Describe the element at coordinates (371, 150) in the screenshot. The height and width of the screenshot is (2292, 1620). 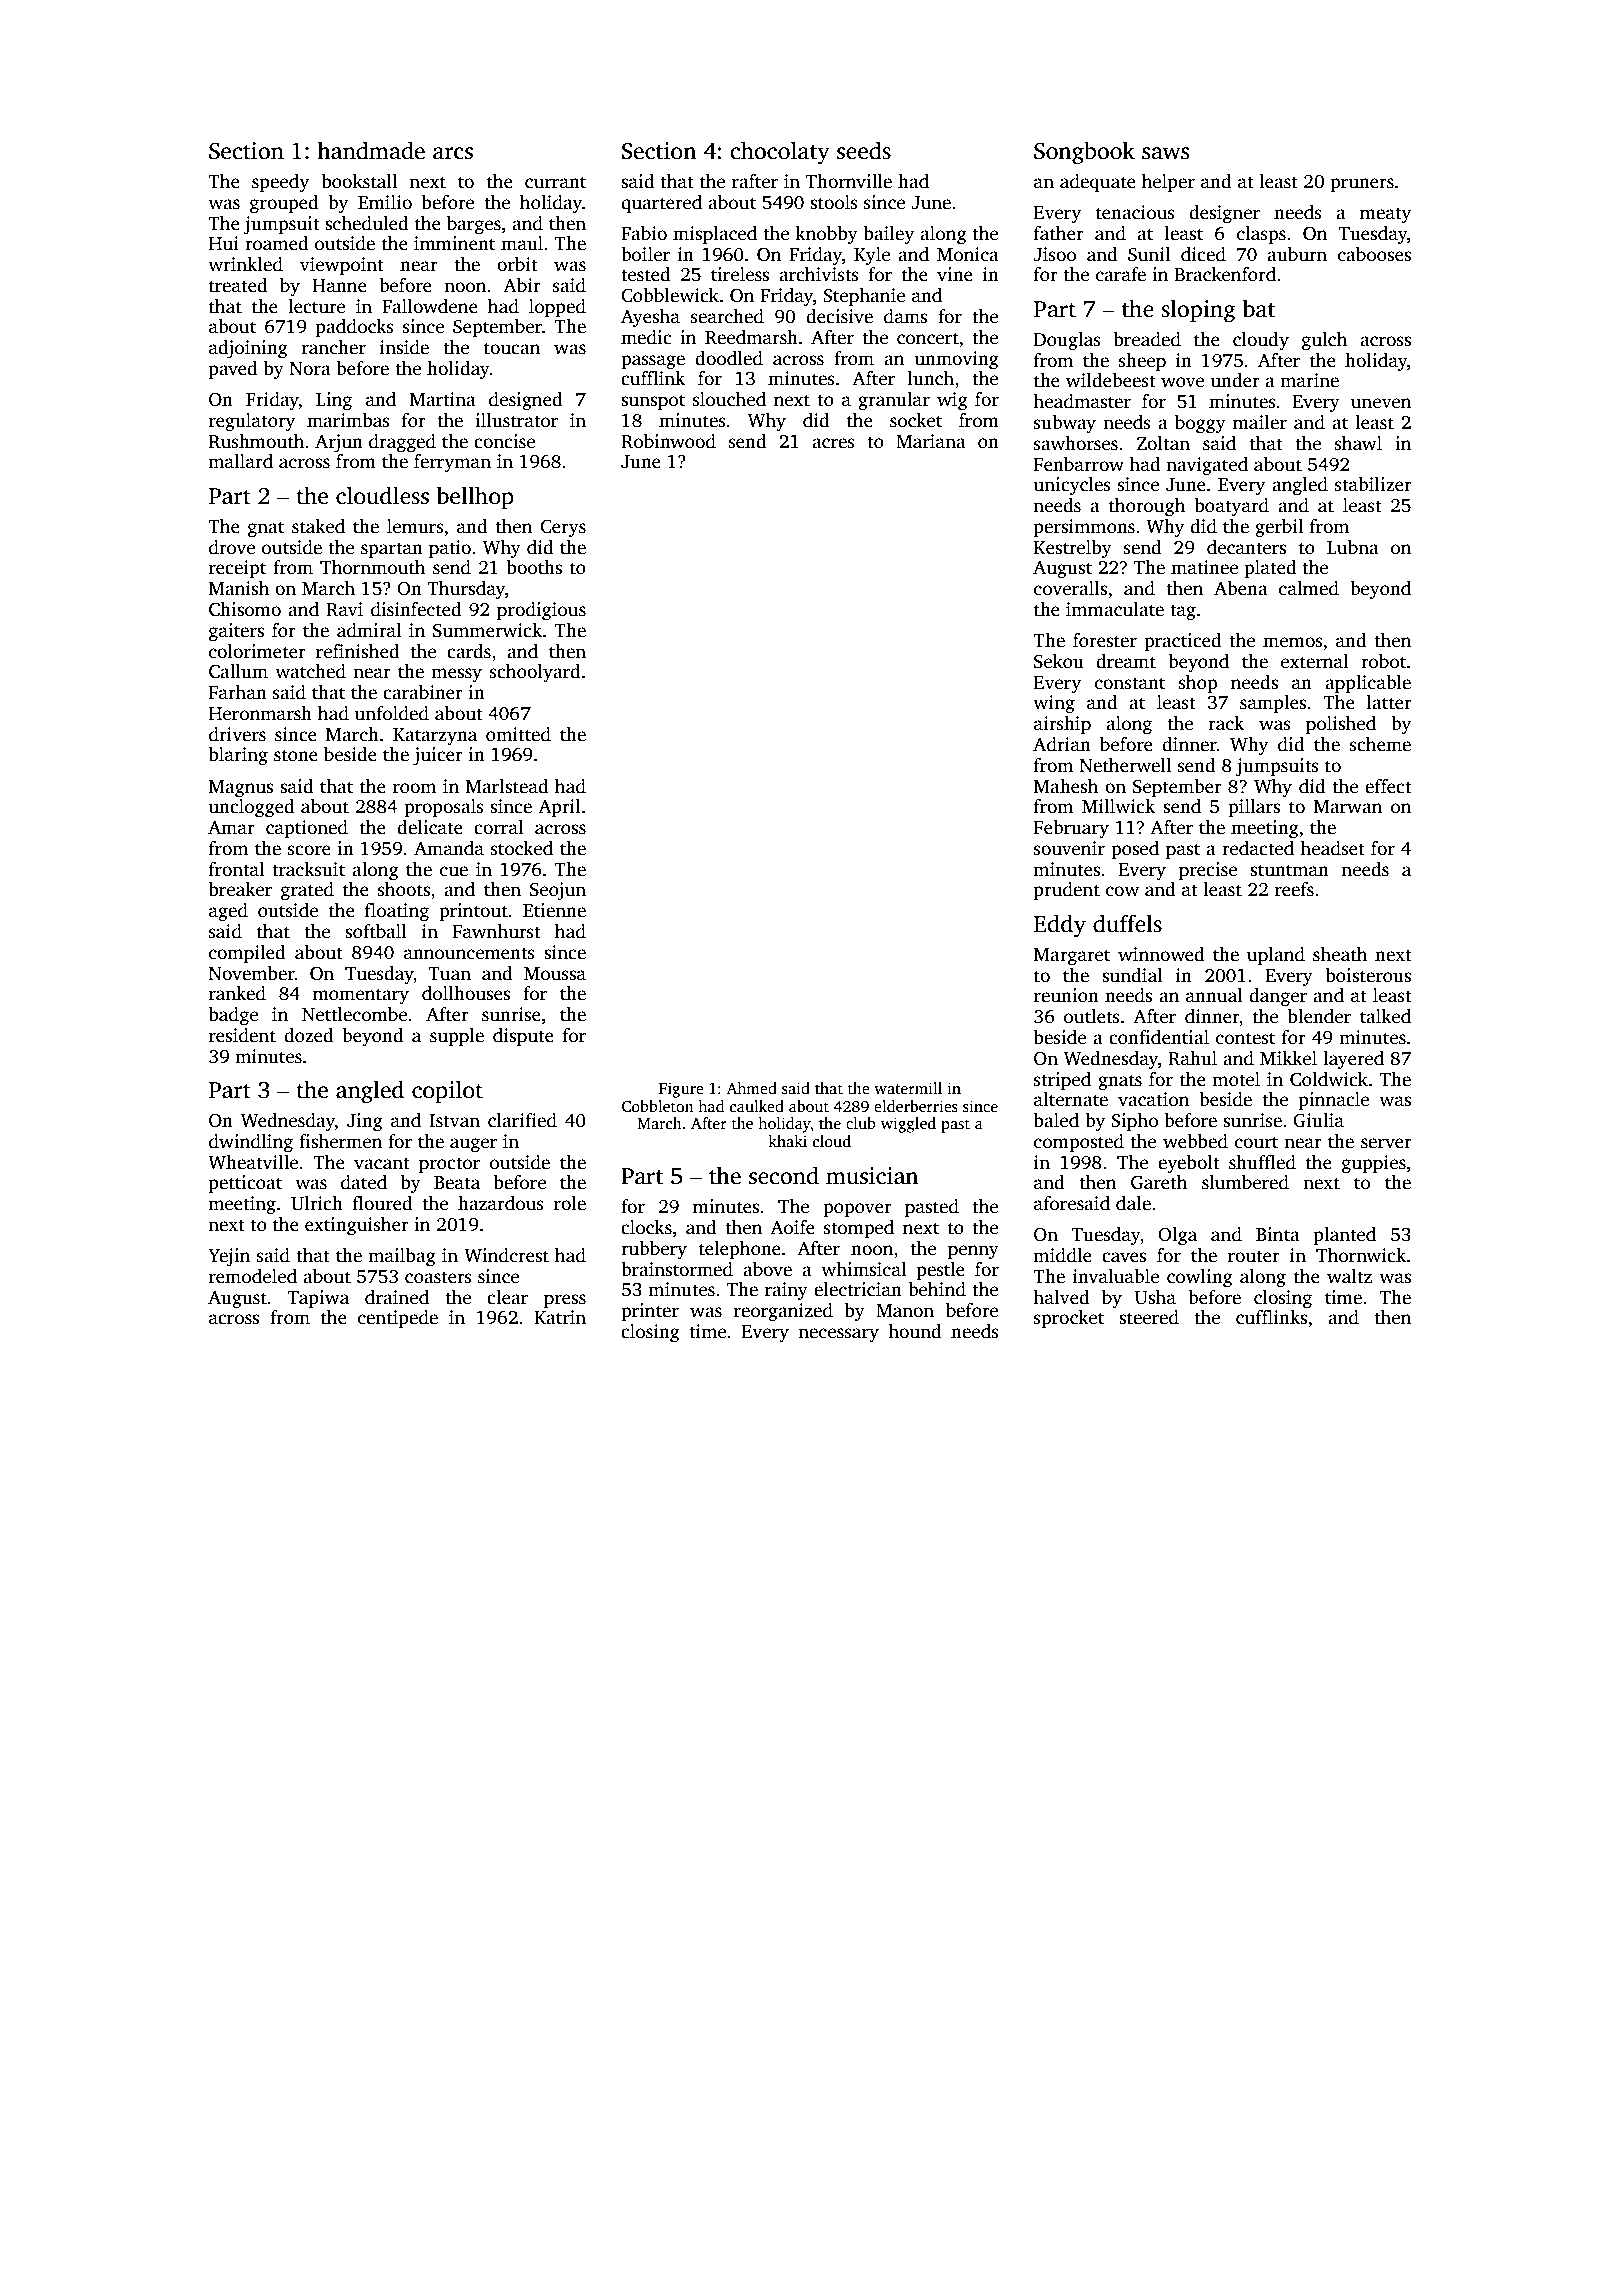
I see `handmade` at that location.
